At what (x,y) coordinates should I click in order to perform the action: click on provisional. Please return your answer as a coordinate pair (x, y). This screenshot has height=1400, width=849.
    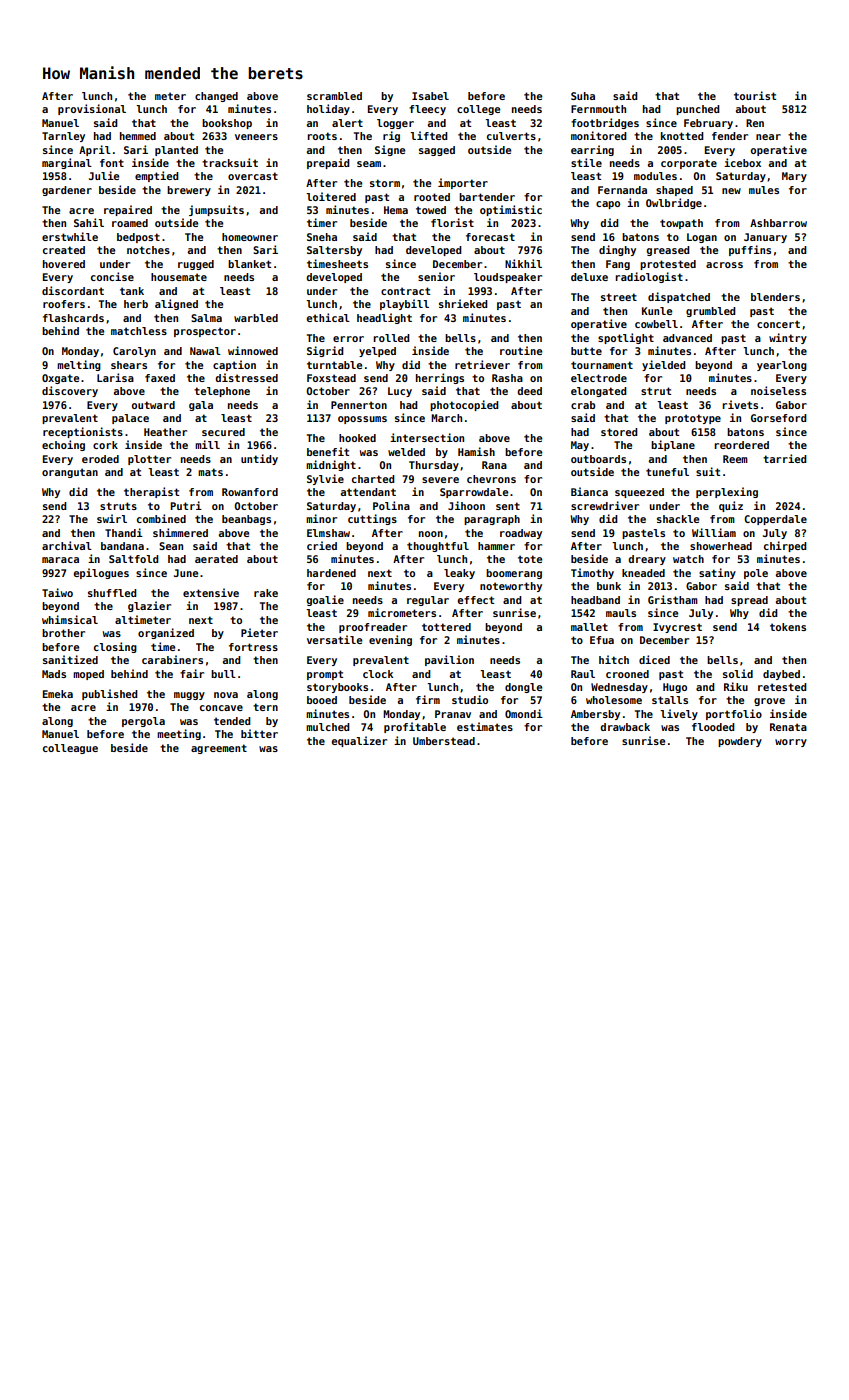
    Looking at the image, I should click on (92, 109).
